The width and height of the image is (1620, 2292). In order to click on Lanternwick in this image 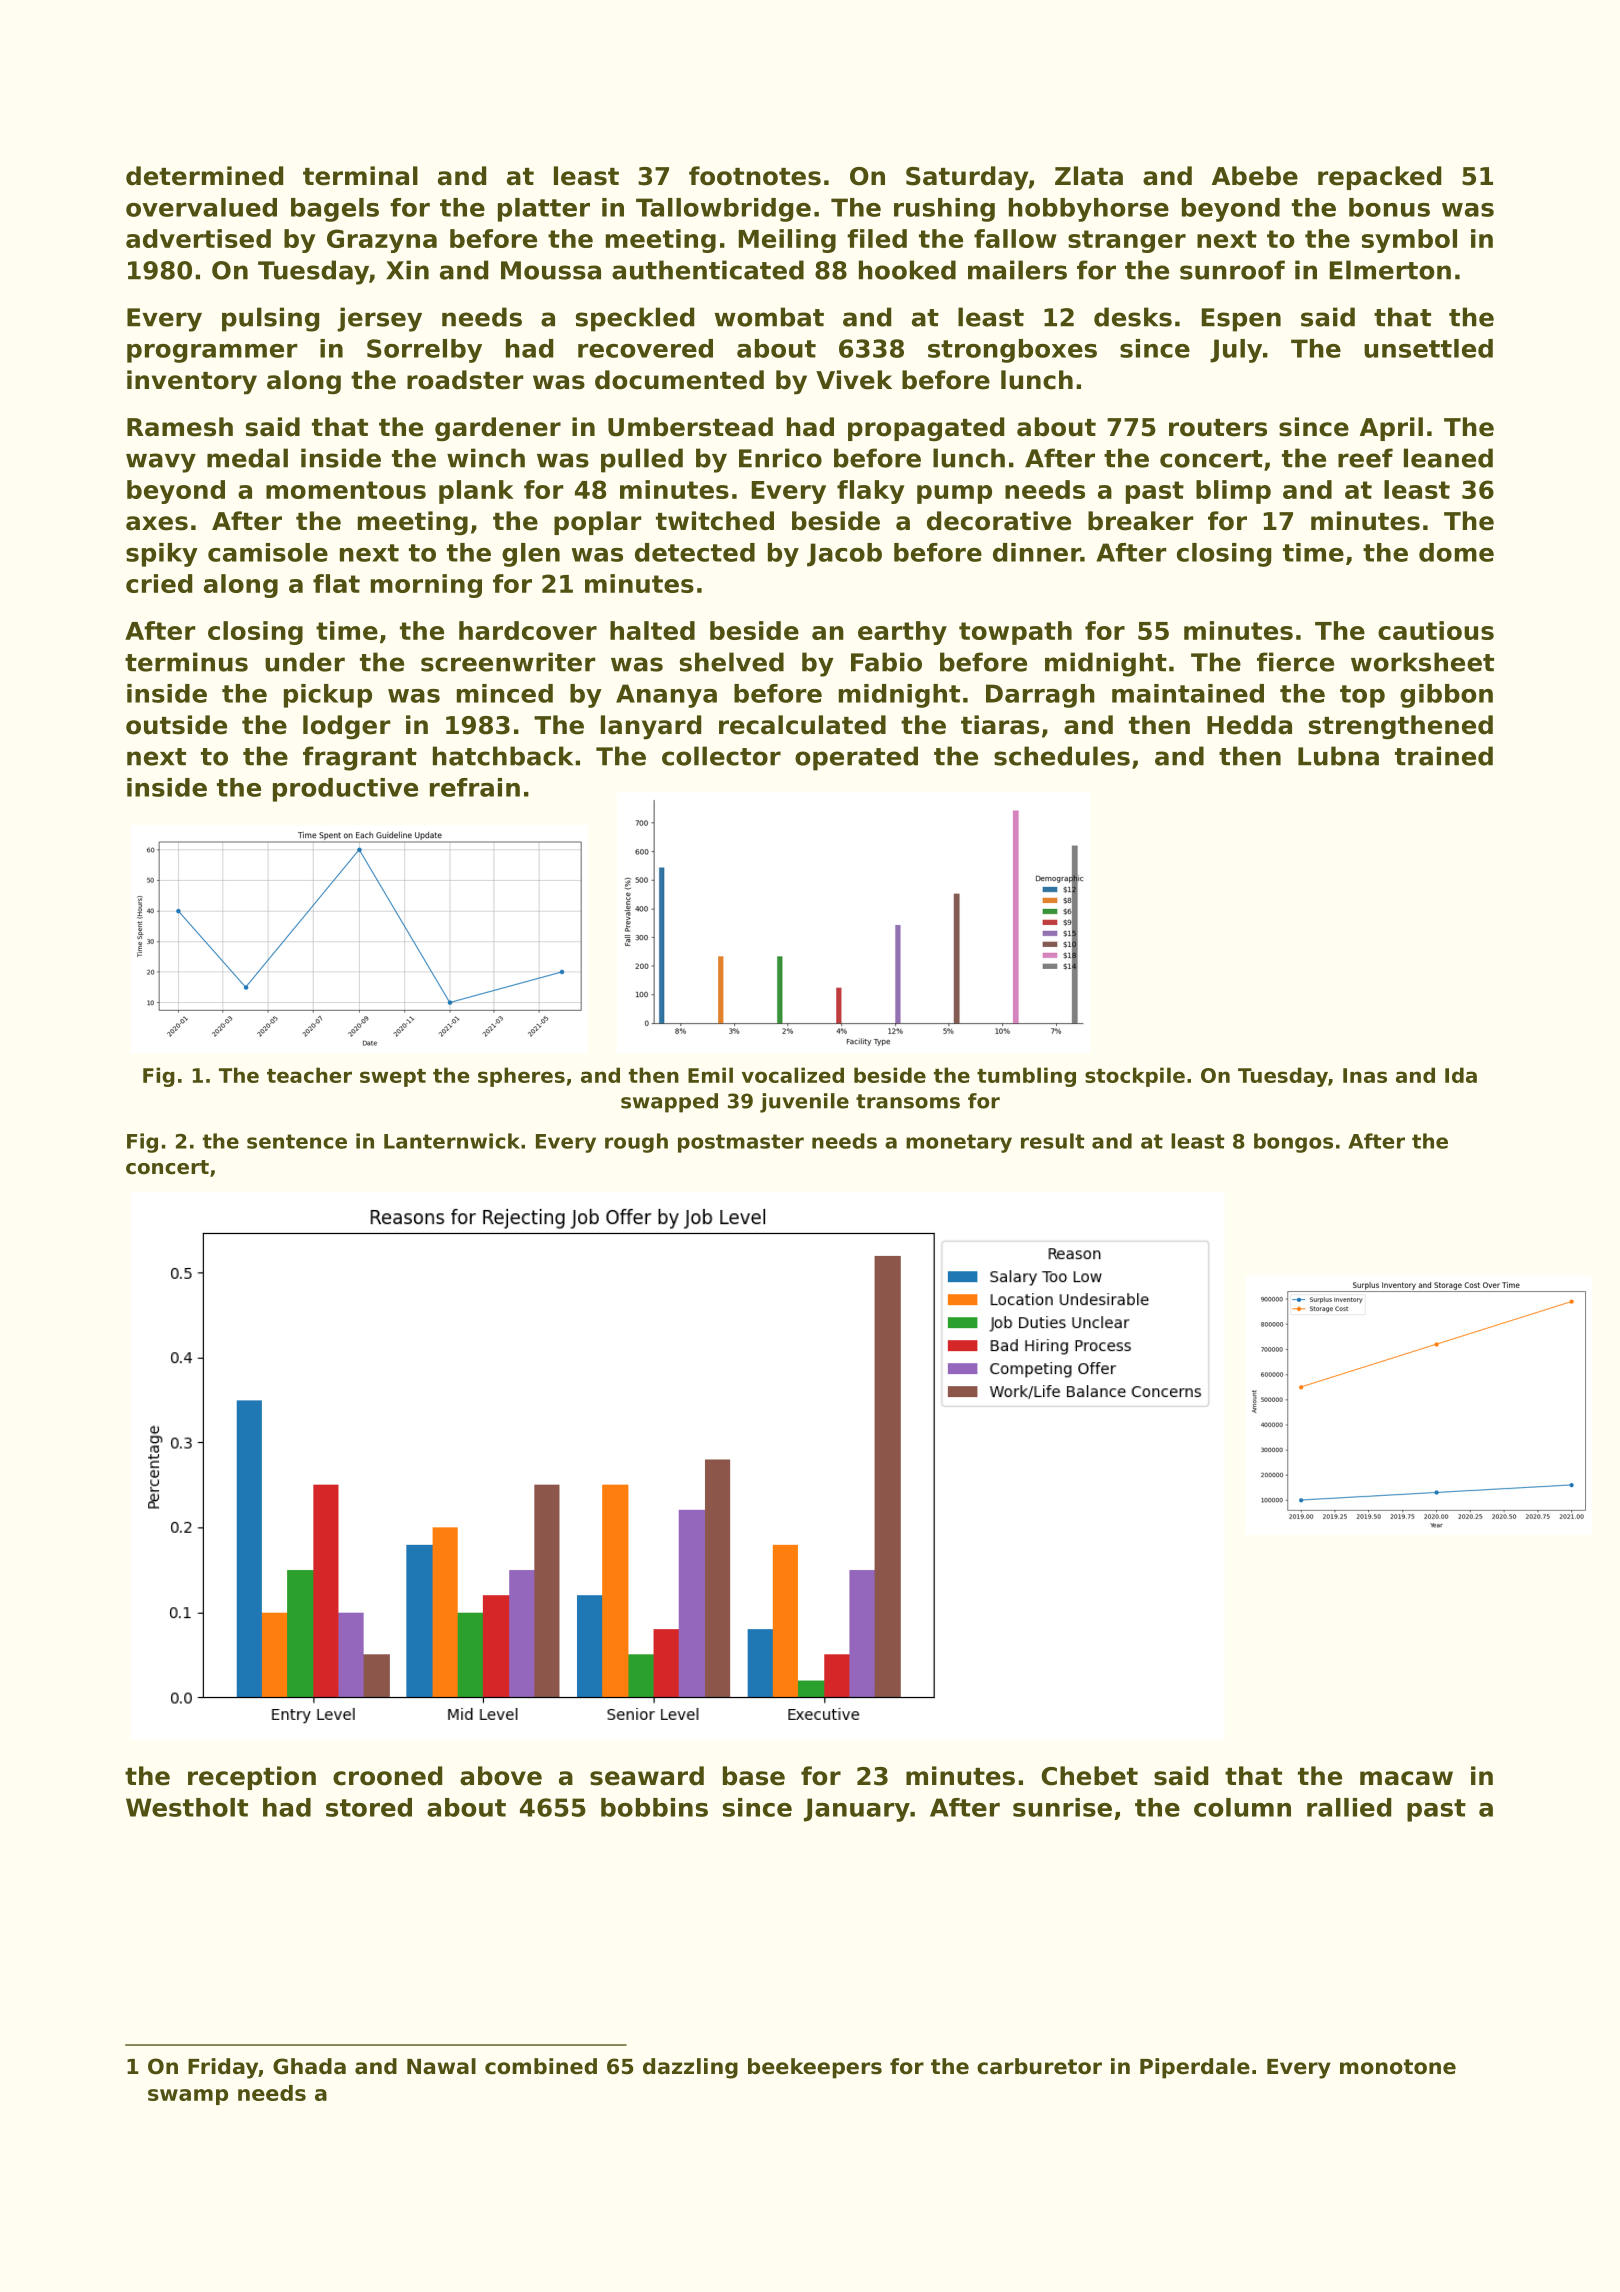, I will do `click(452, 1141)`.
